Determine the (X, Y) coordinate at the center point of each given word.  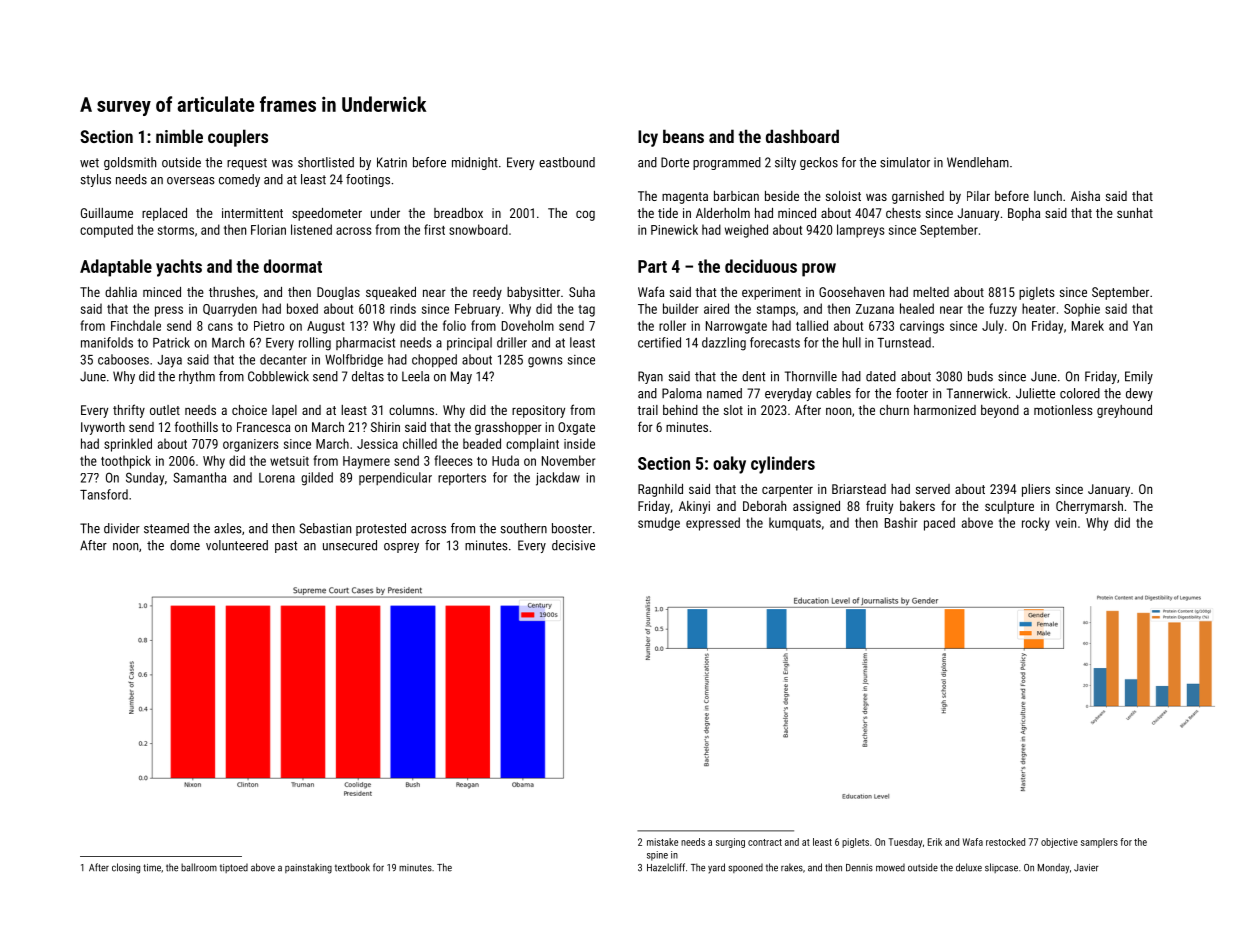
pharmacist (365, 343)
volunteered (237, 545)
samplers (1099, 843)
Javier (1086, 868)
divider (122, 528)
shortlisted (326, 162)
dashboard (802, 136)
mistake (662, 842)
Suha (582, 292)
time (152, 868)
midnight (475, 163)
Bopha (1024, 214)
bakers (917, 506)
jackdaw (558, 479)
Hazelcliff (666, 867)
